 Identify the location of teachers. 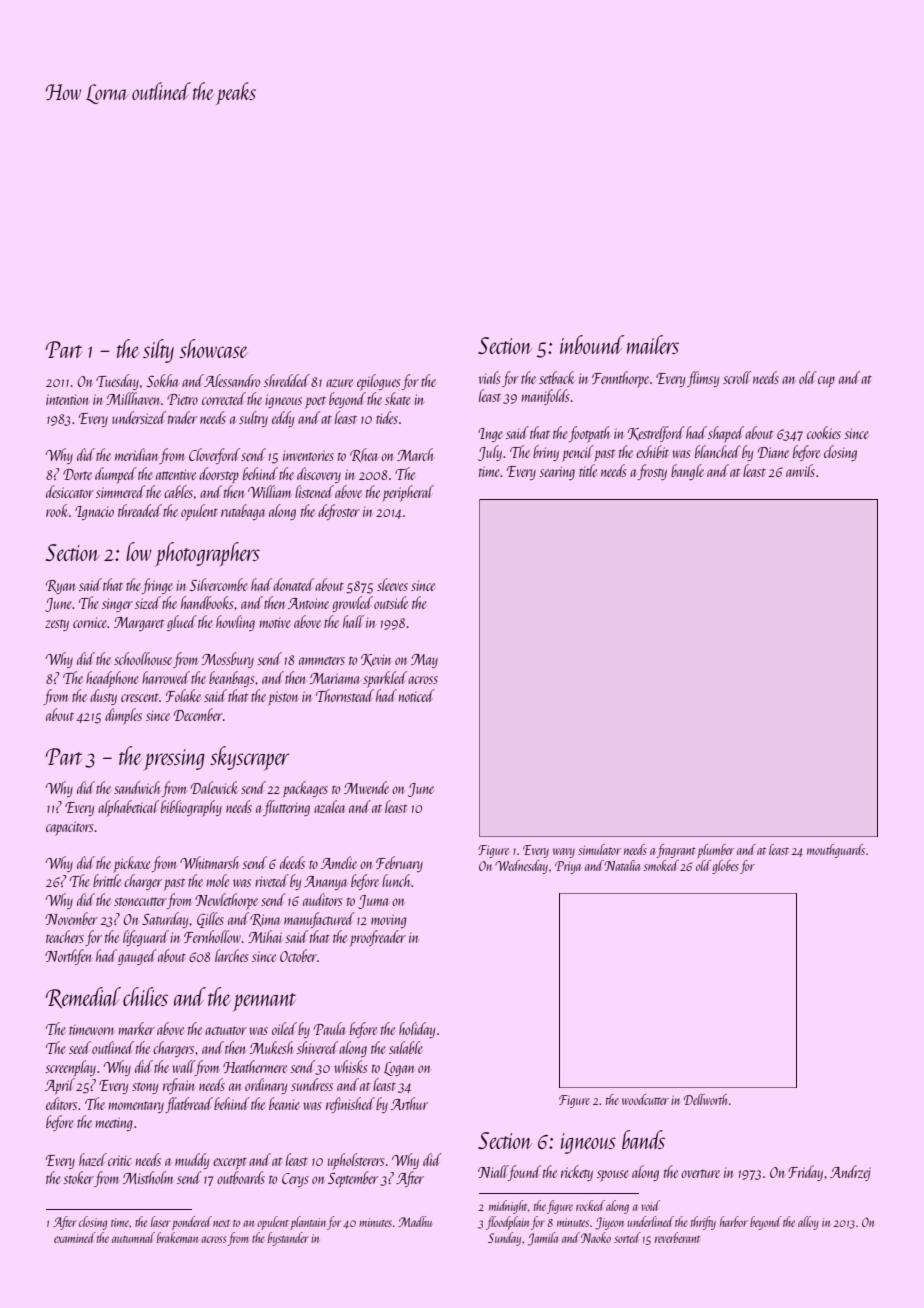
(65, 936).
